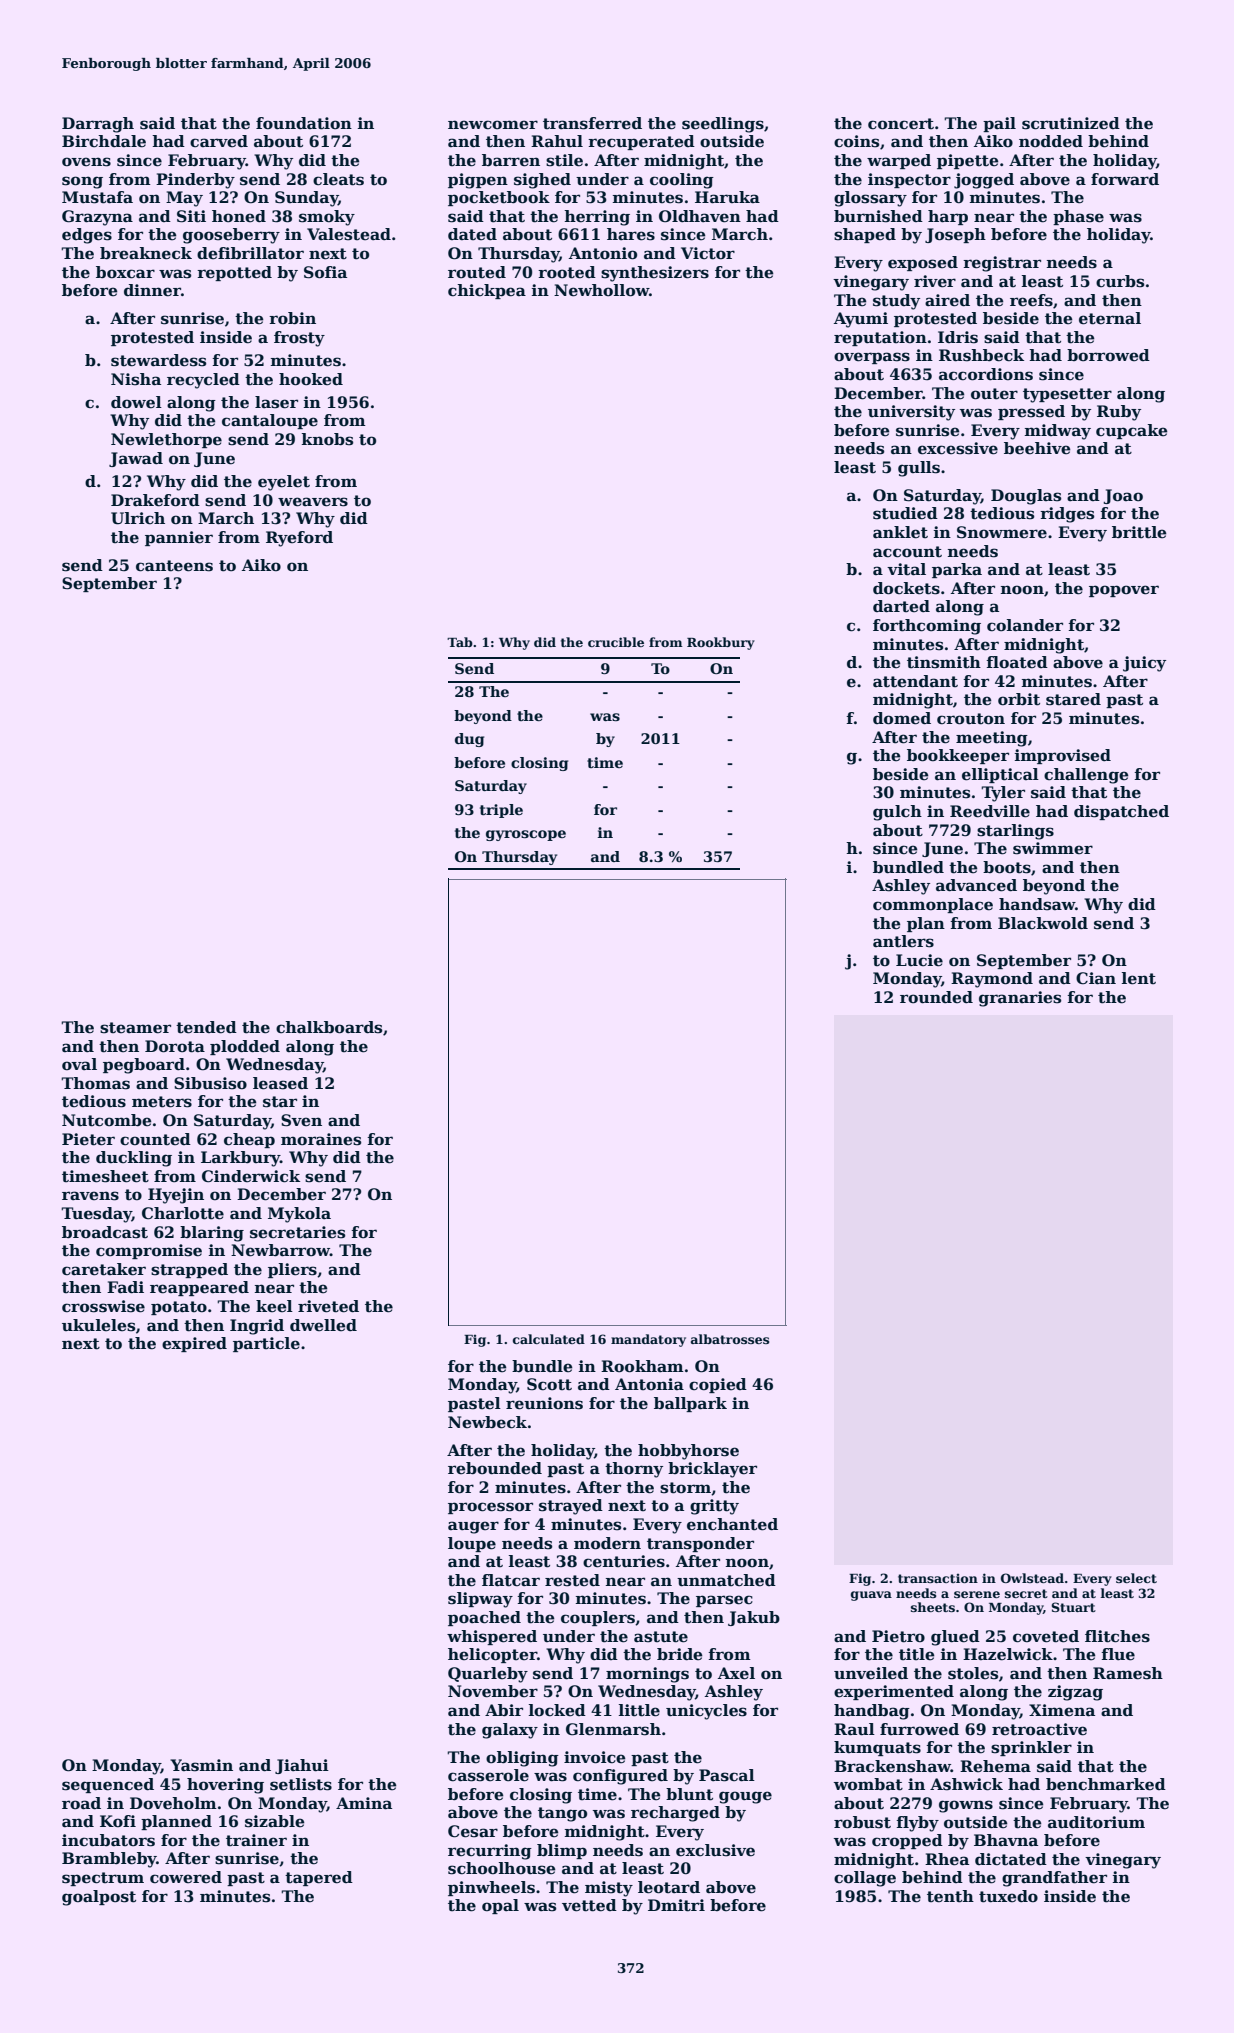  I want to click on unmatched, so click(726, 1580).
